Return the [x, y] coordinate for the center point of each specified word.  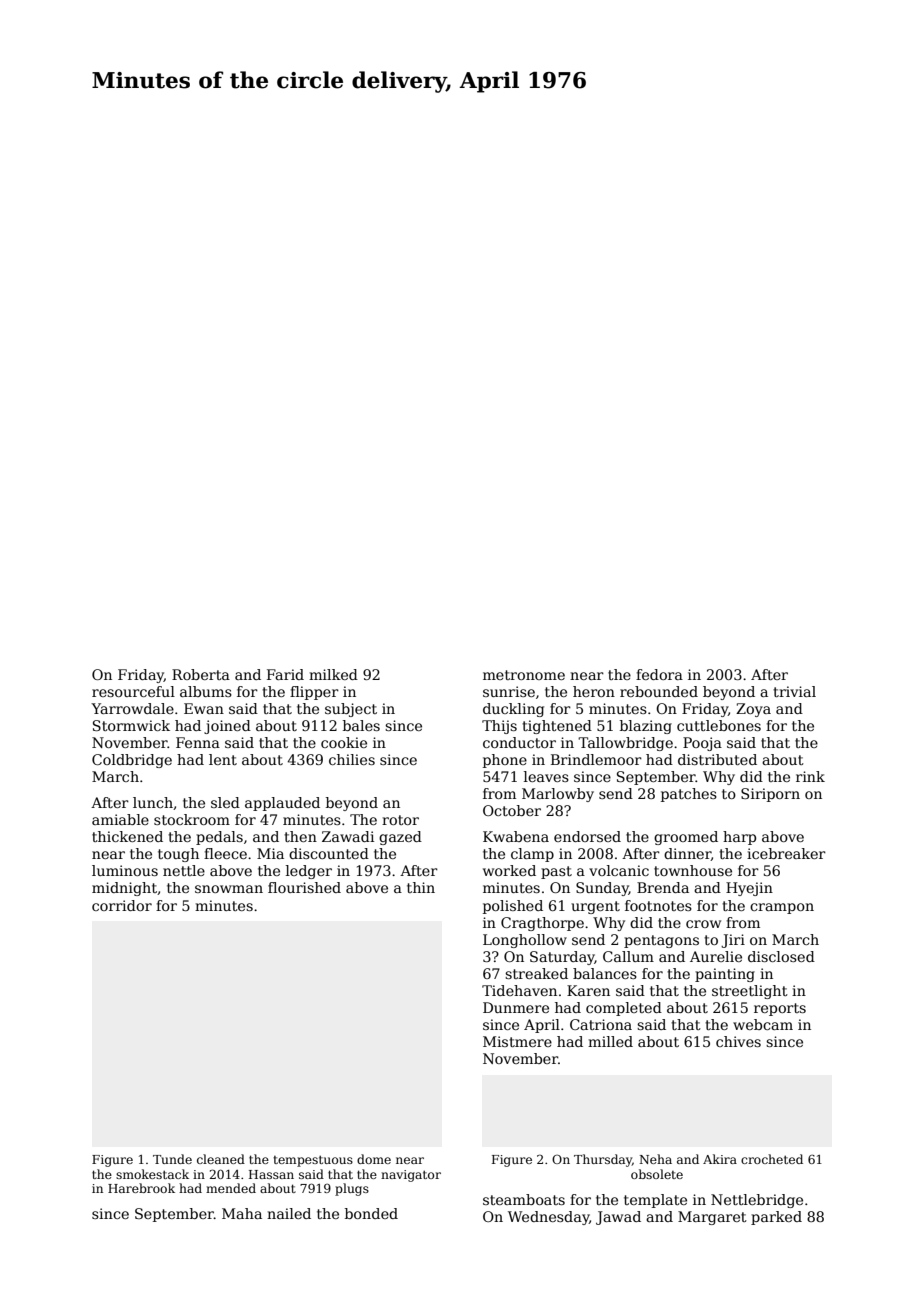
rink [810, 776]
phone [505, 761]
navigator [411, 1176]
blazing [646, 727]
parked [776, 1218]
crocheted [772, 1159]
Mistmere [517, 1041]
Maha [242, 1213]
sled [225, 802]
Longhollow [525, 941]
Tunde [172, 1159]
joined [227, 727]
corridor [122, 905]
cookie [344, 742]
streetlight [750, 992]
